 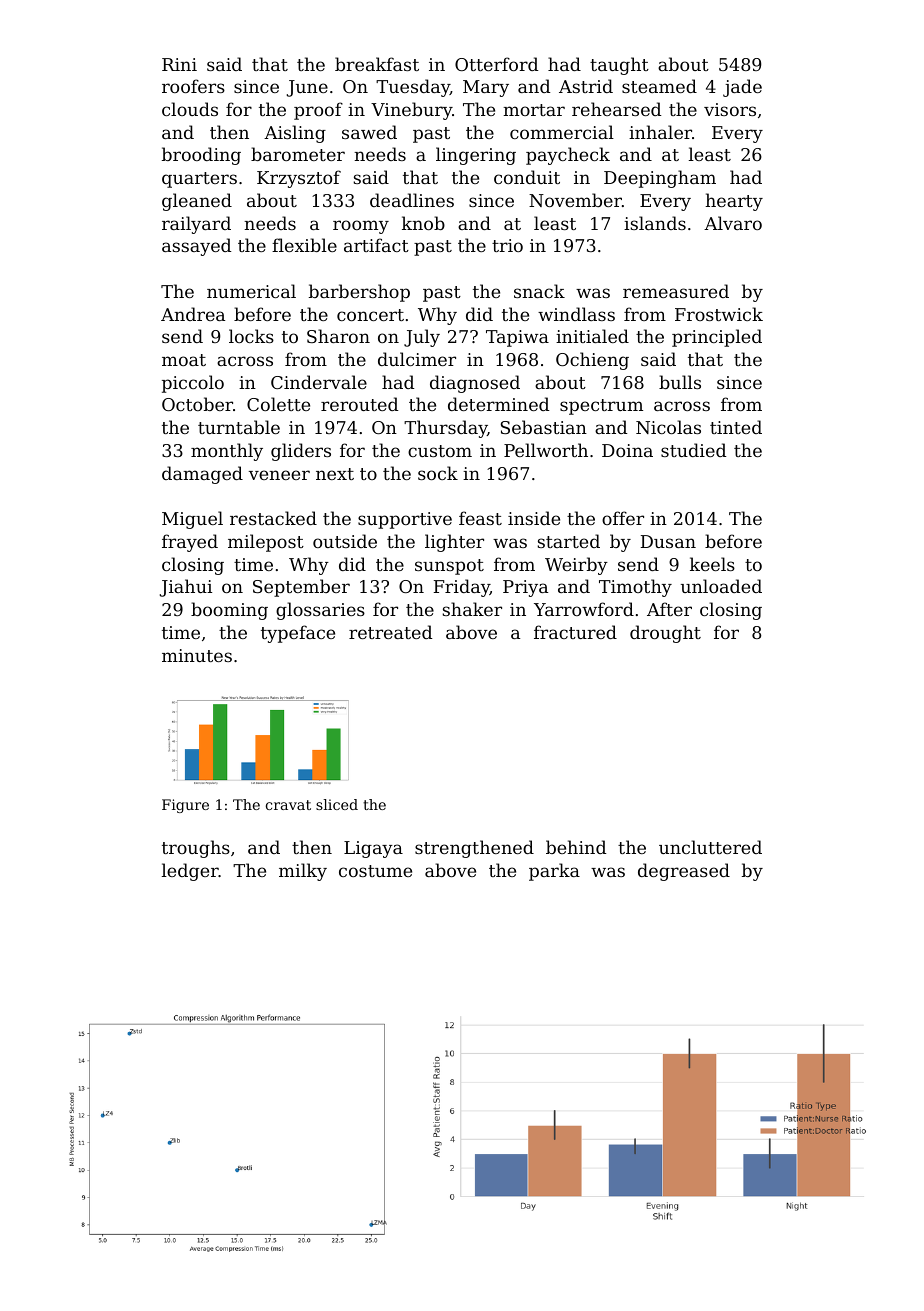 What do you see at coordinates (668, 541) in the screenshot?
I see `Dusan` at bounding box center [668, 541].
